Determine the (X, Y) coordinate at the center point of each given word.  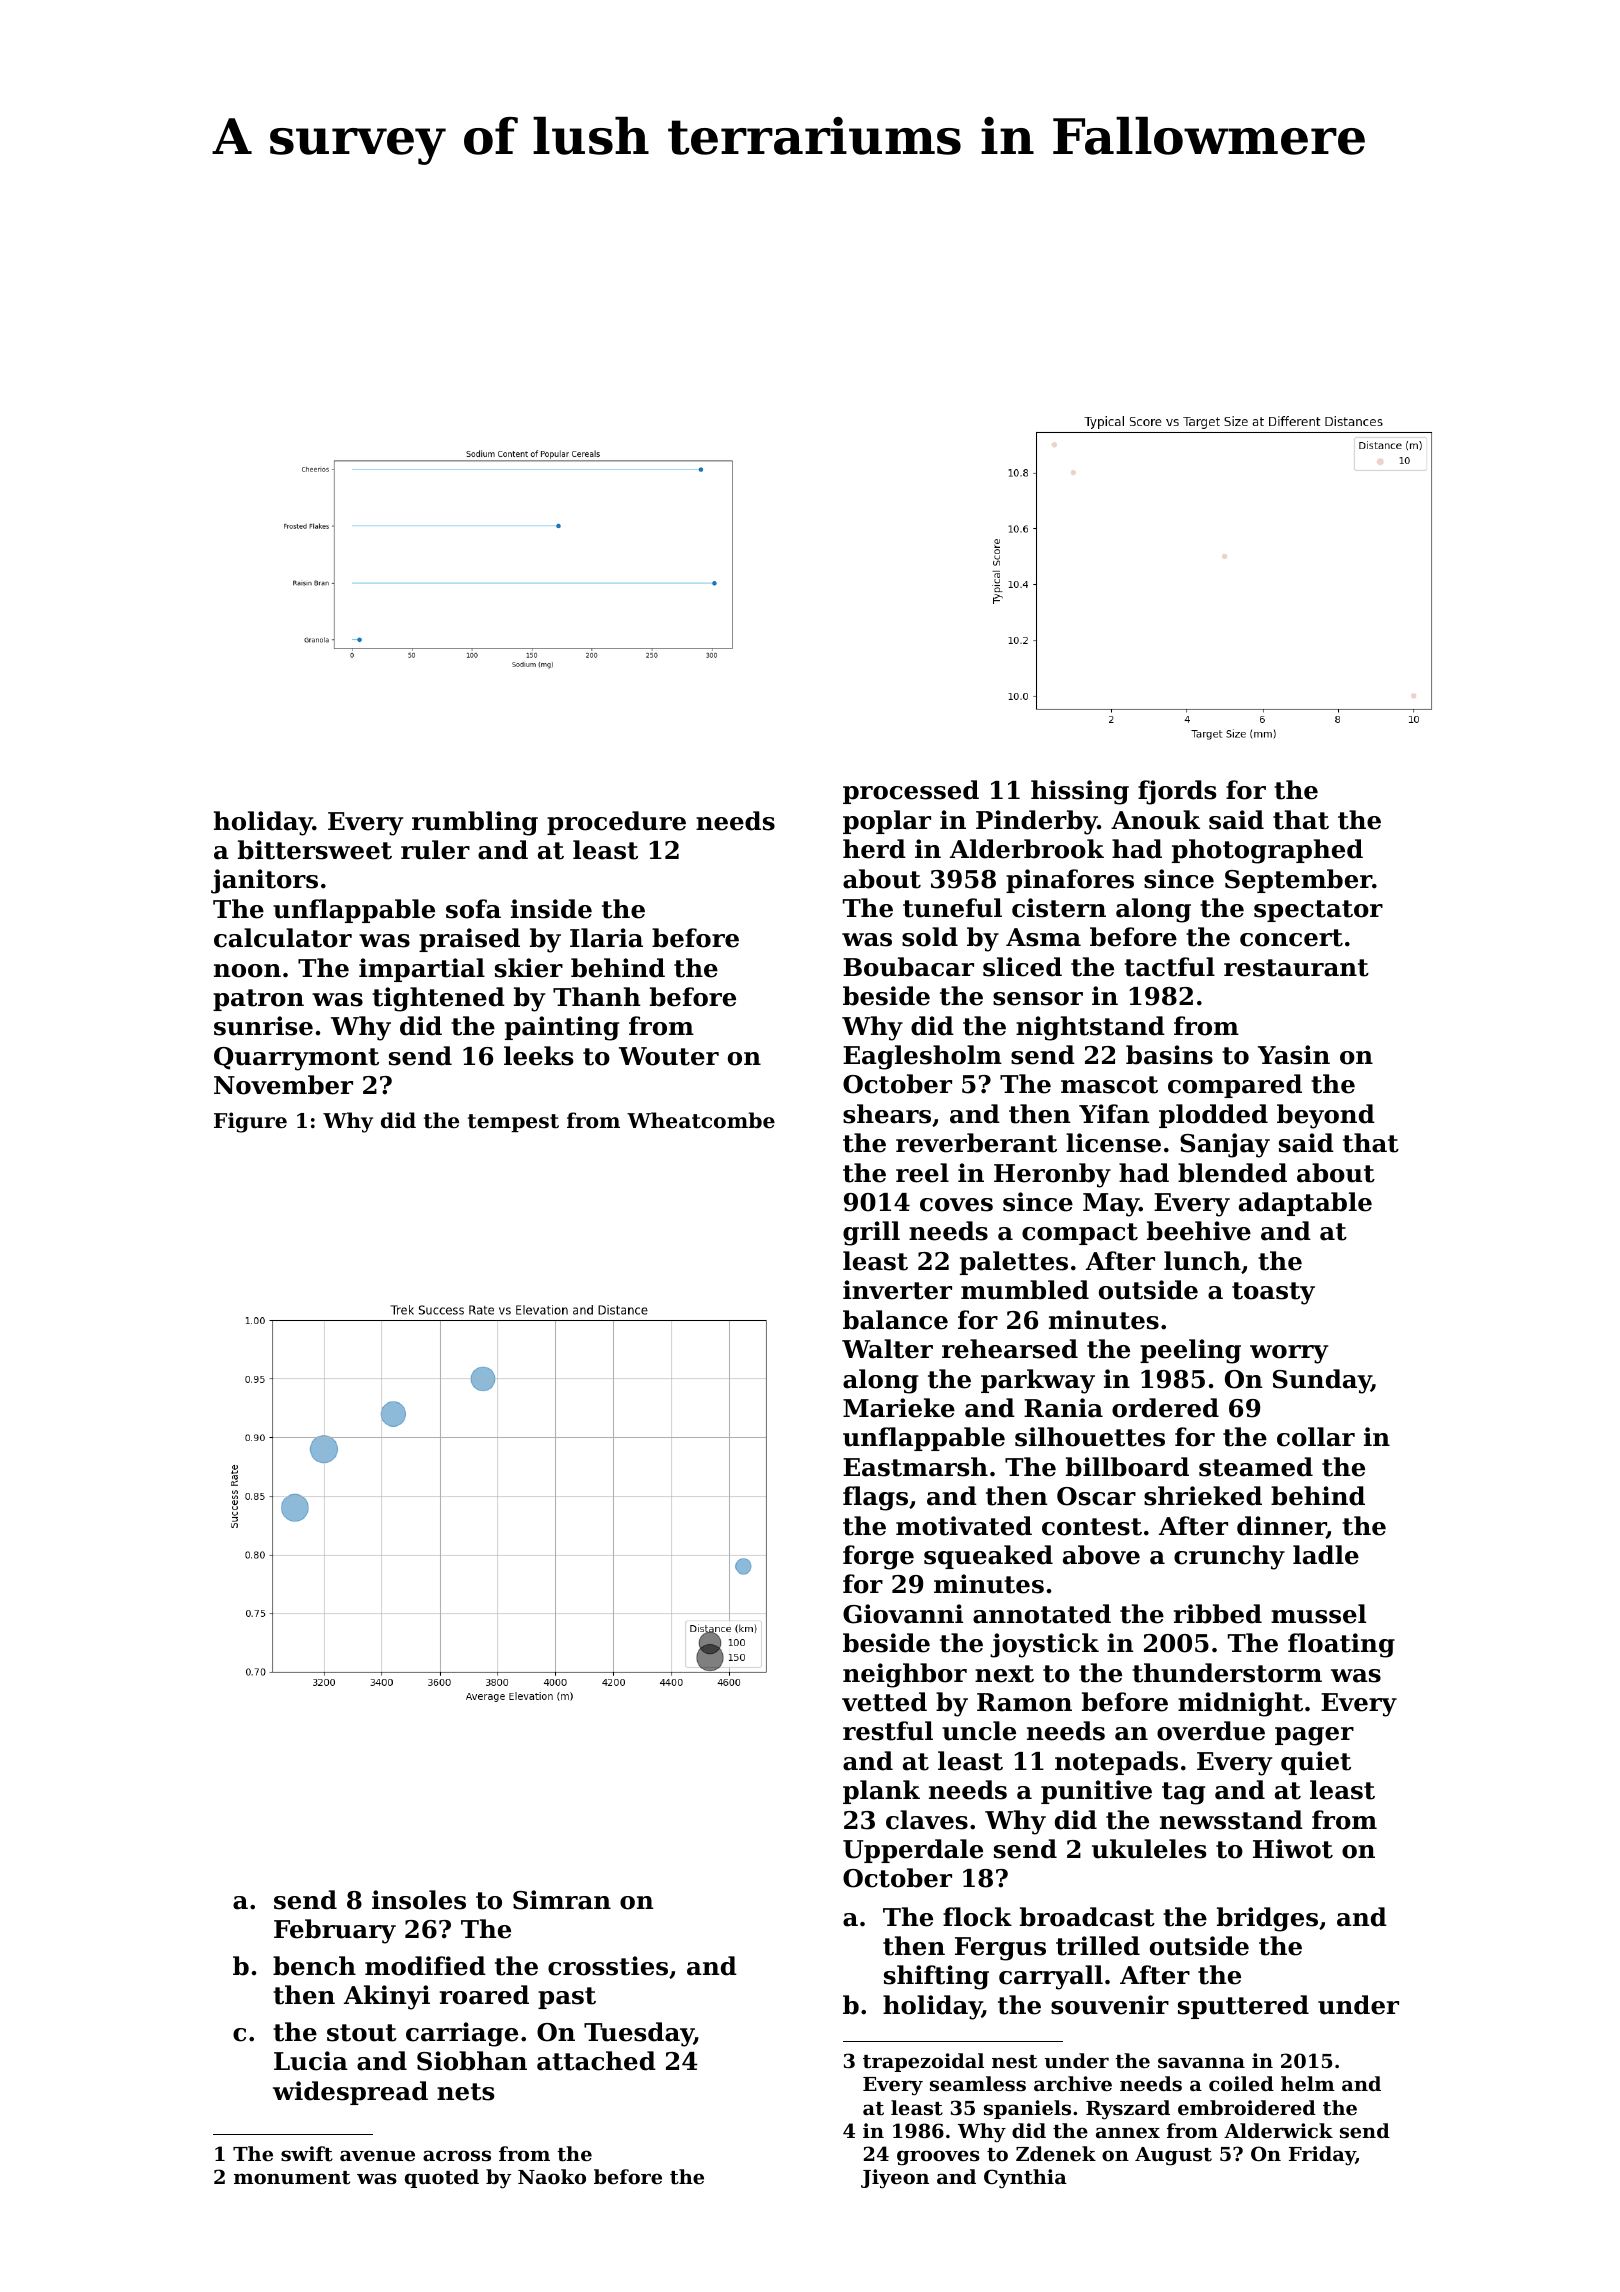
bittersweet (315, 850)
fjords (1177, 792)
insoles (419, 1900)
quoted (442, 2178)
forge (878, 1557)
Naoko (552, 2176)
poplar (887, 822)
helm (1308, 2083)
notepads (1116, 1763)
